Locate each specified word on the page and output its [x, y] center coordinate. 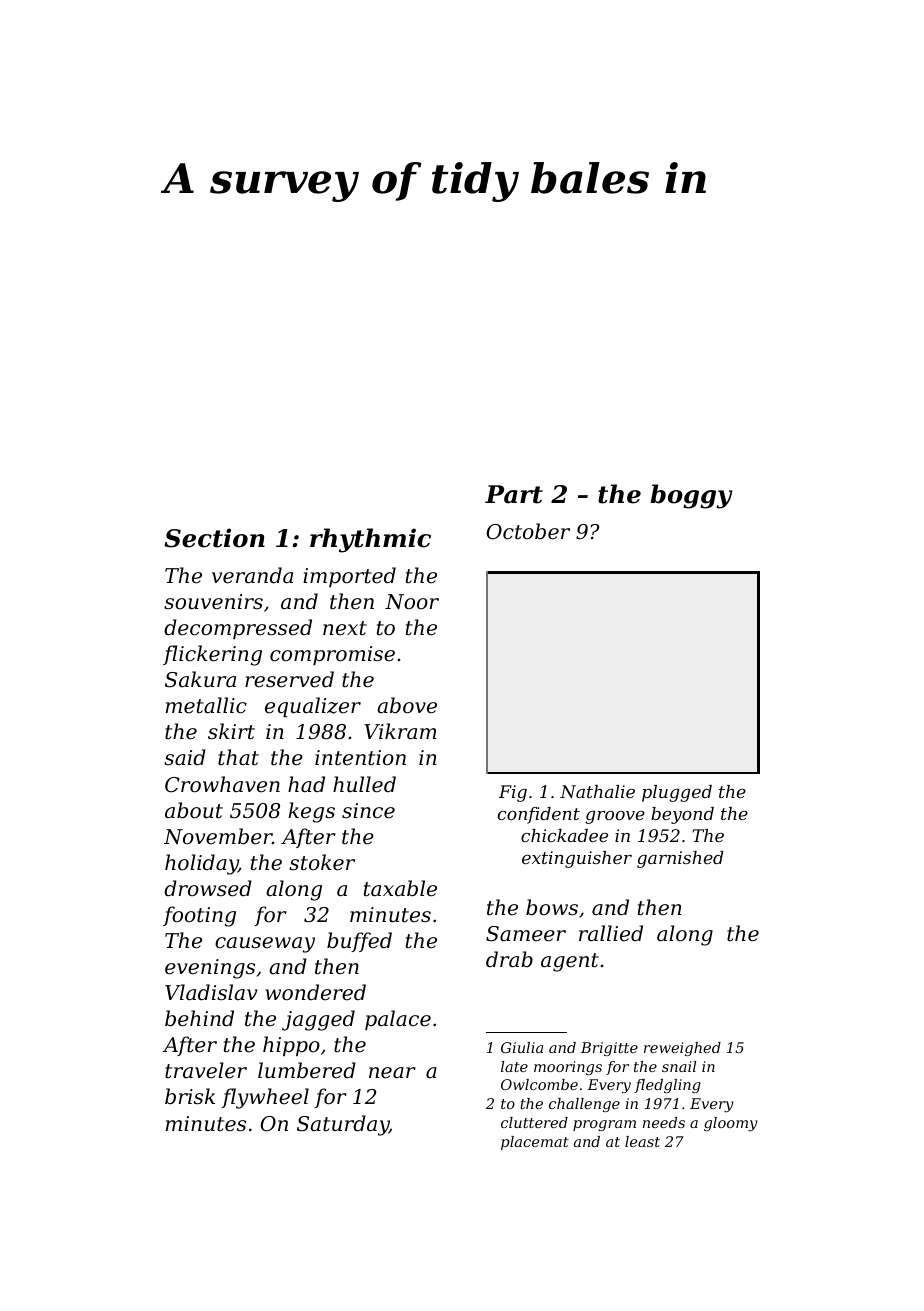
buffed [359, 942]
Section [214, 538]
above [407, 705]
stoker [322, 862]
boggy [691, 496]
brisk [190, 1096]
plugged [677, 793]
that [238, 757]
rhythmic [370, 540]
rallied [611, 933]
